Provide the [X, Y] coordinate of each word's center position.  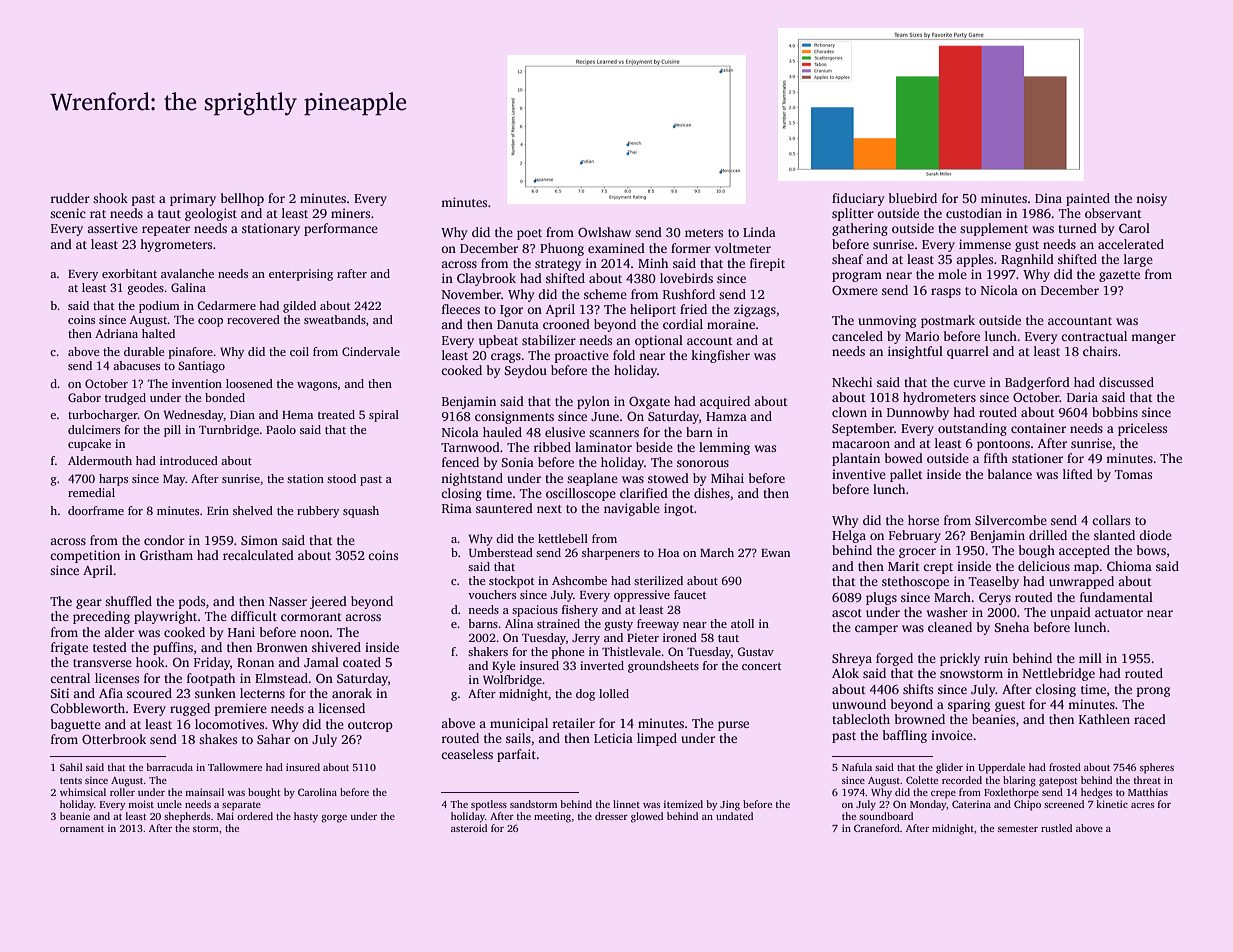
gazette [1119, 276]
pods [192, 602]
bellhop [242, 199]
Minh [653, 263]
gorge [334, 819]
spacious [535, 611]
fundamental [1116, 597]
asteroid [469, 828]
